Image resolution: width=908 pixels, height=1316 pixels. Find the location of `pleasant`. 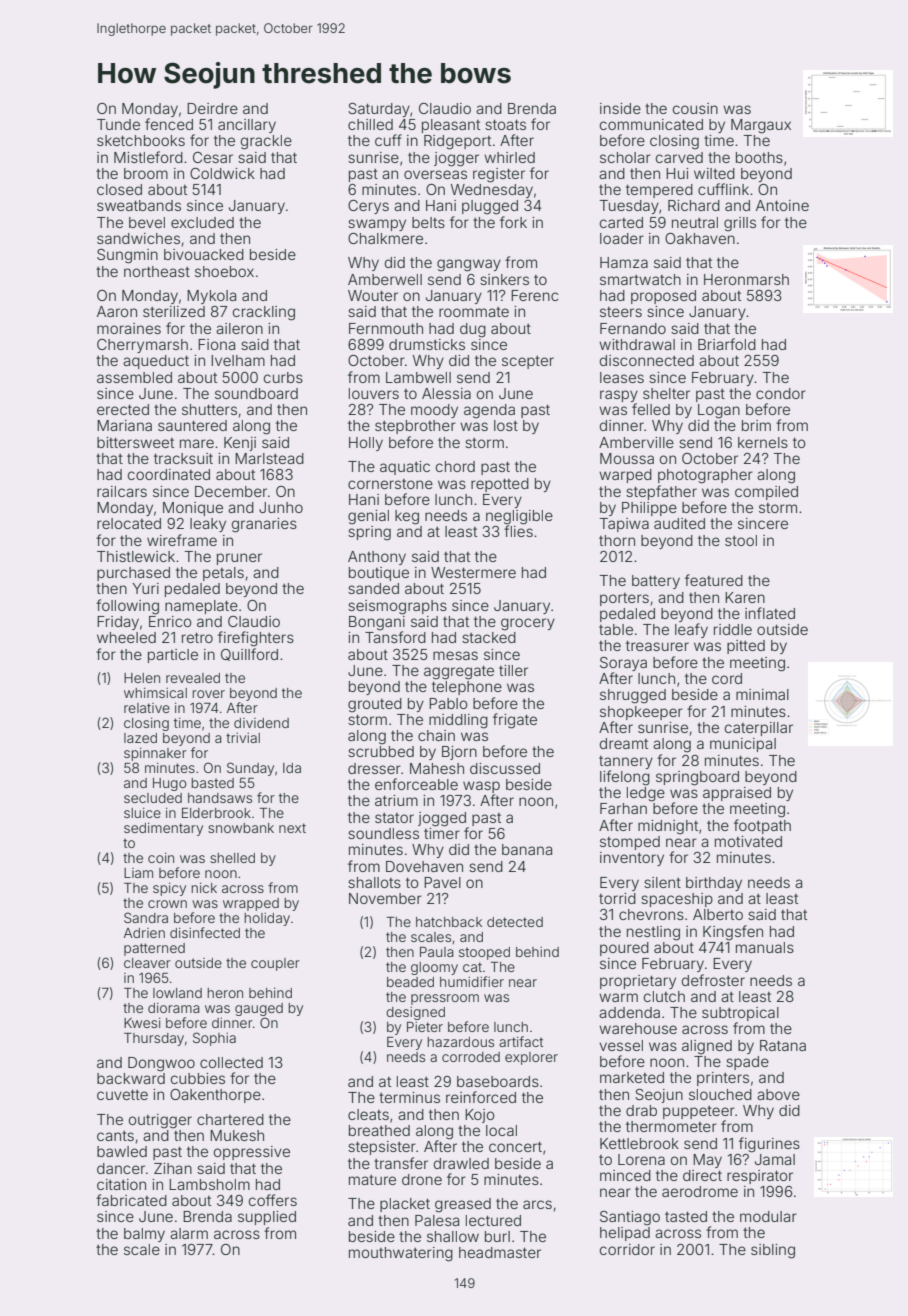

pleasant is located at coordinates (451, 126).
